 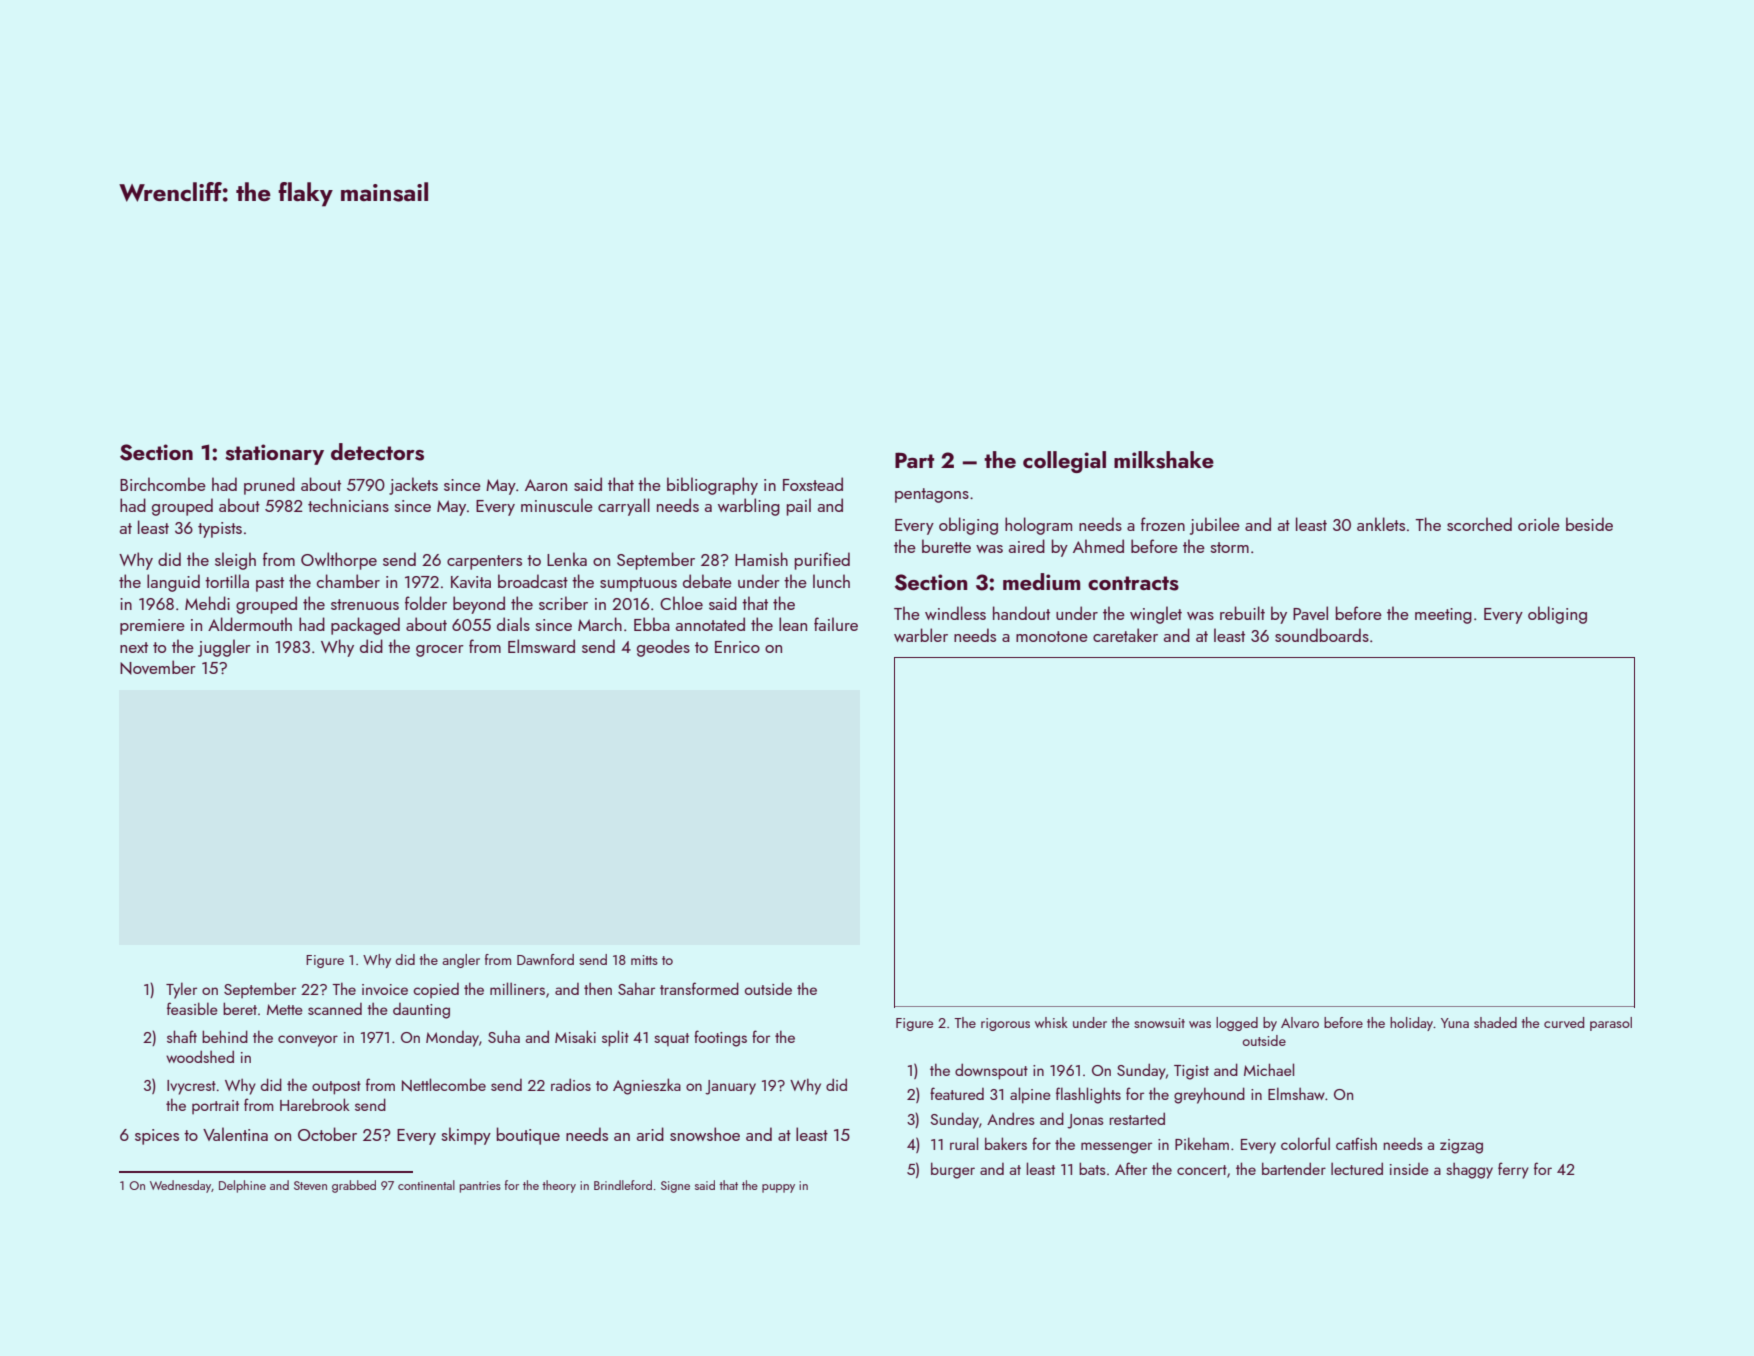 What do you see at coordinates (182, 1036) in the document?
I see `shaft` at bounding box center [182, 1036].
